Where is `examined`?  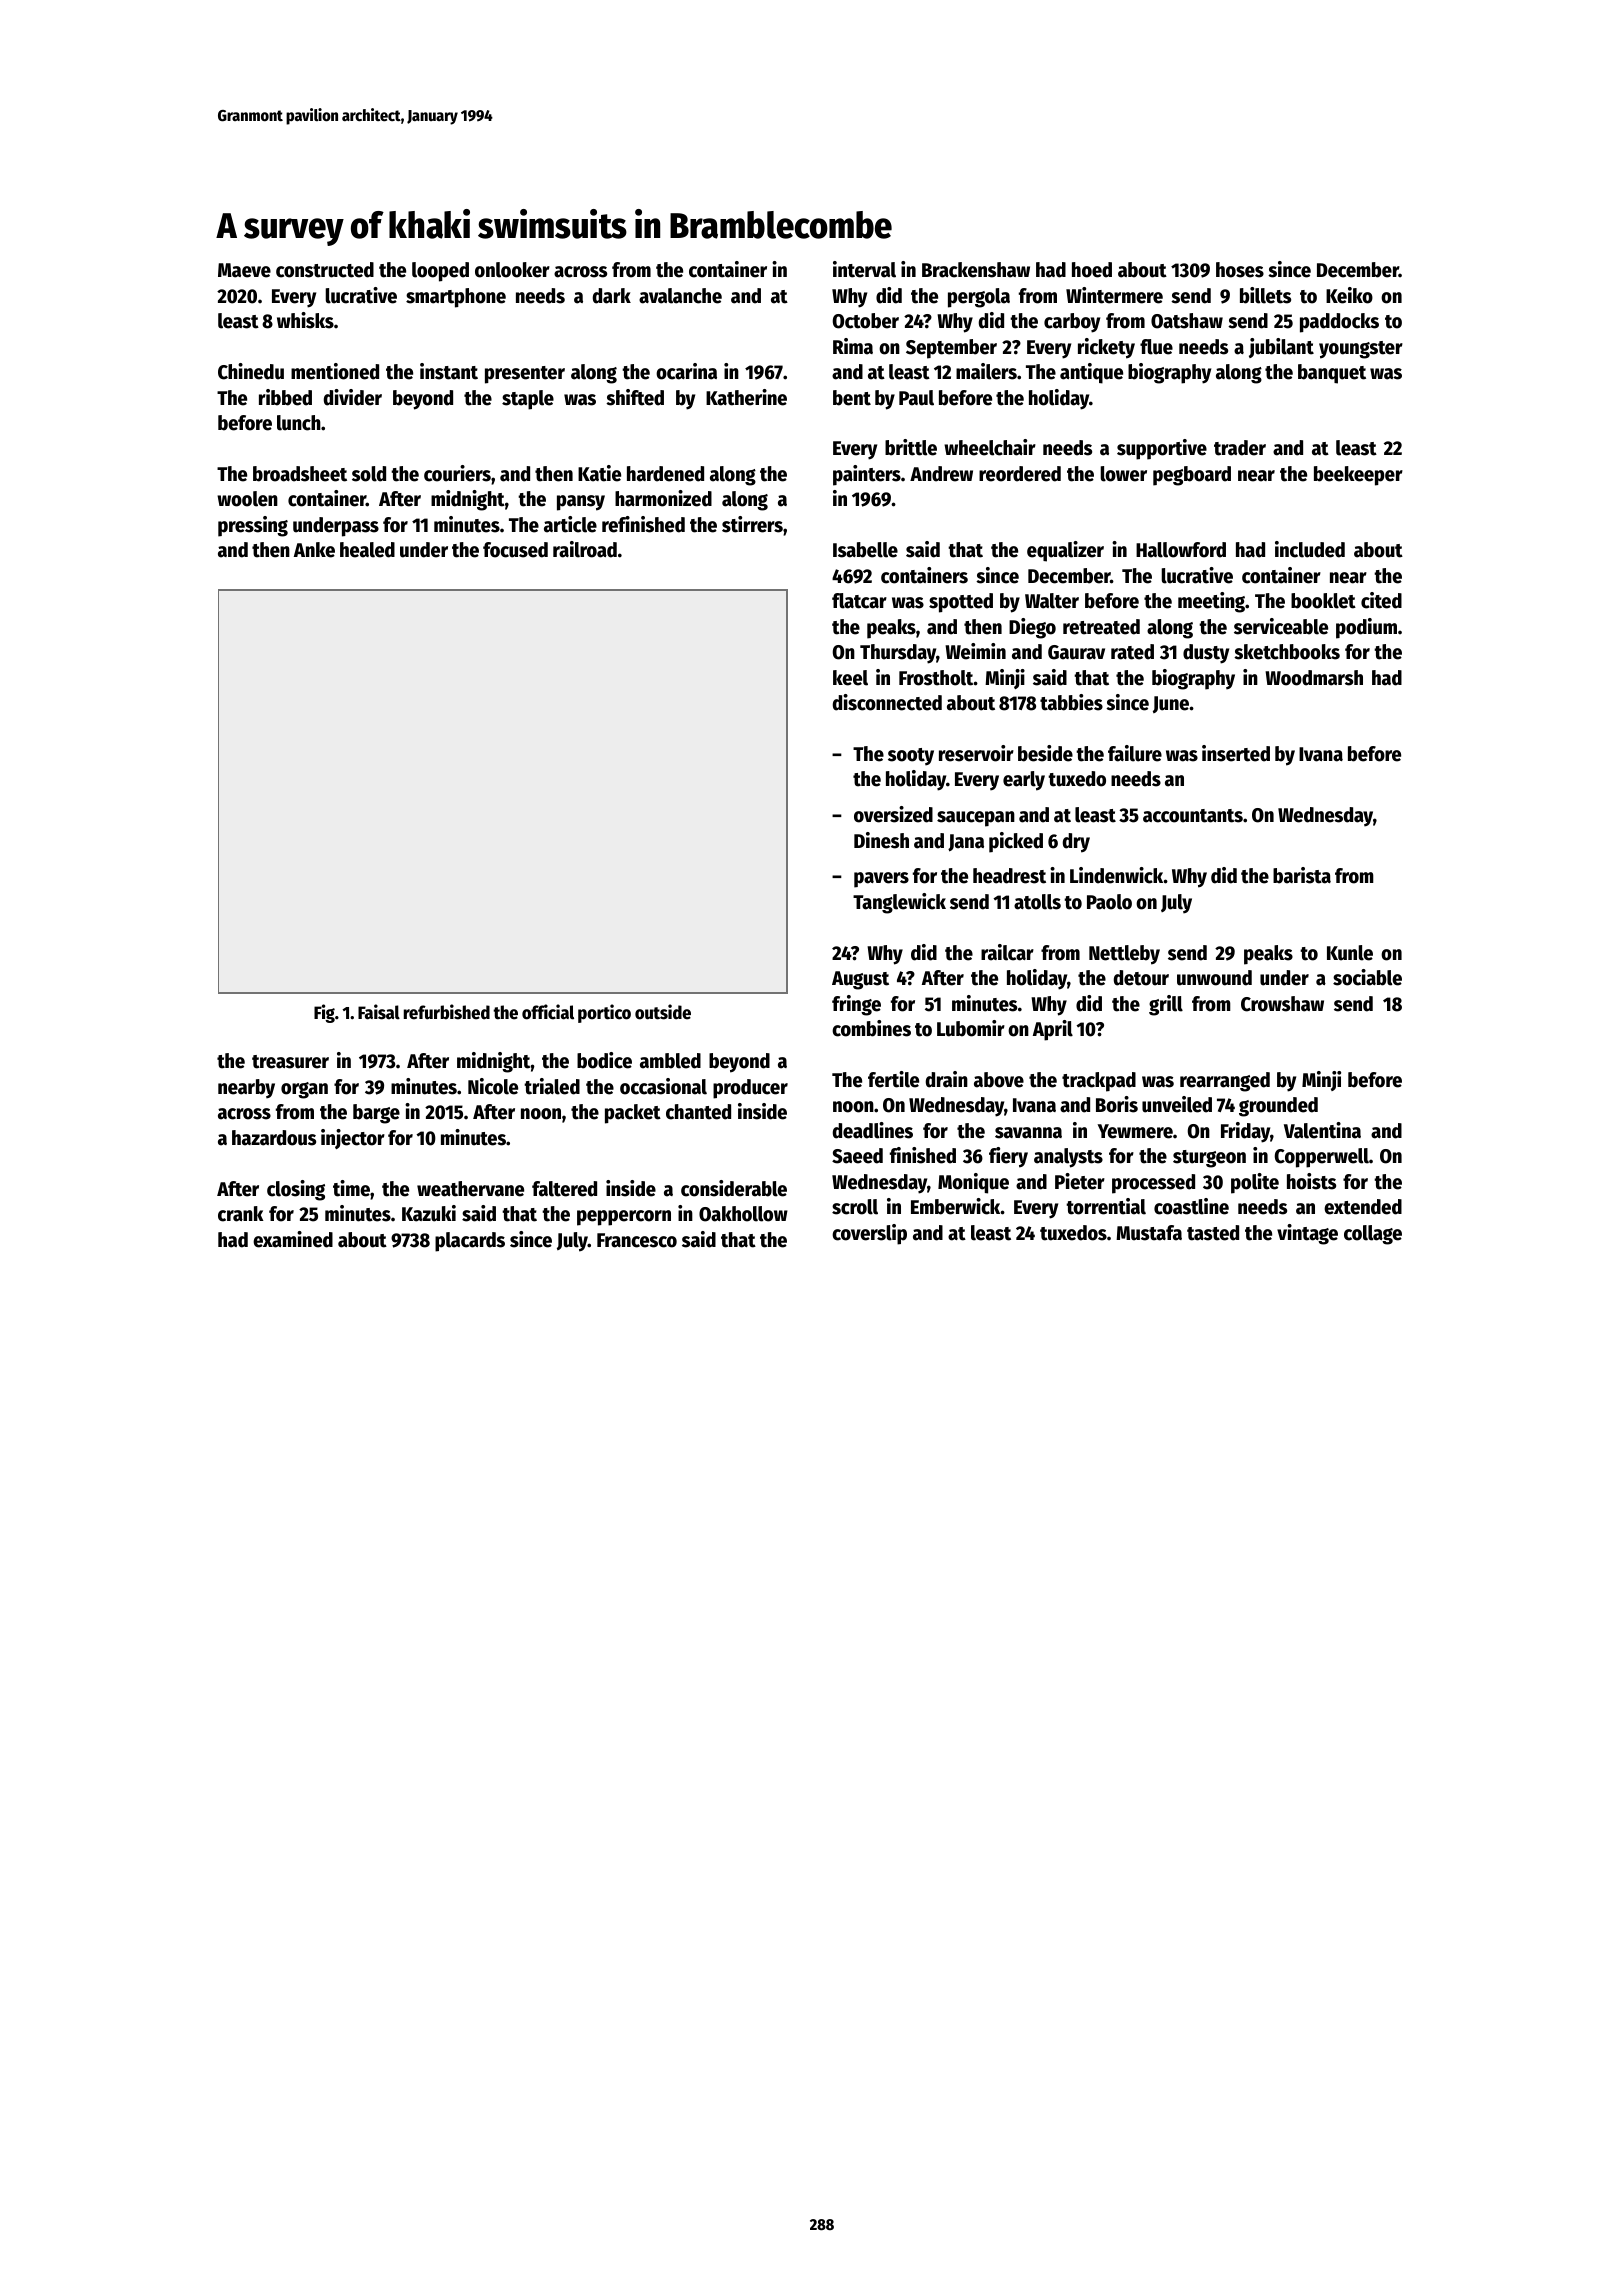
examined is located at coordinates (293, 1239).
